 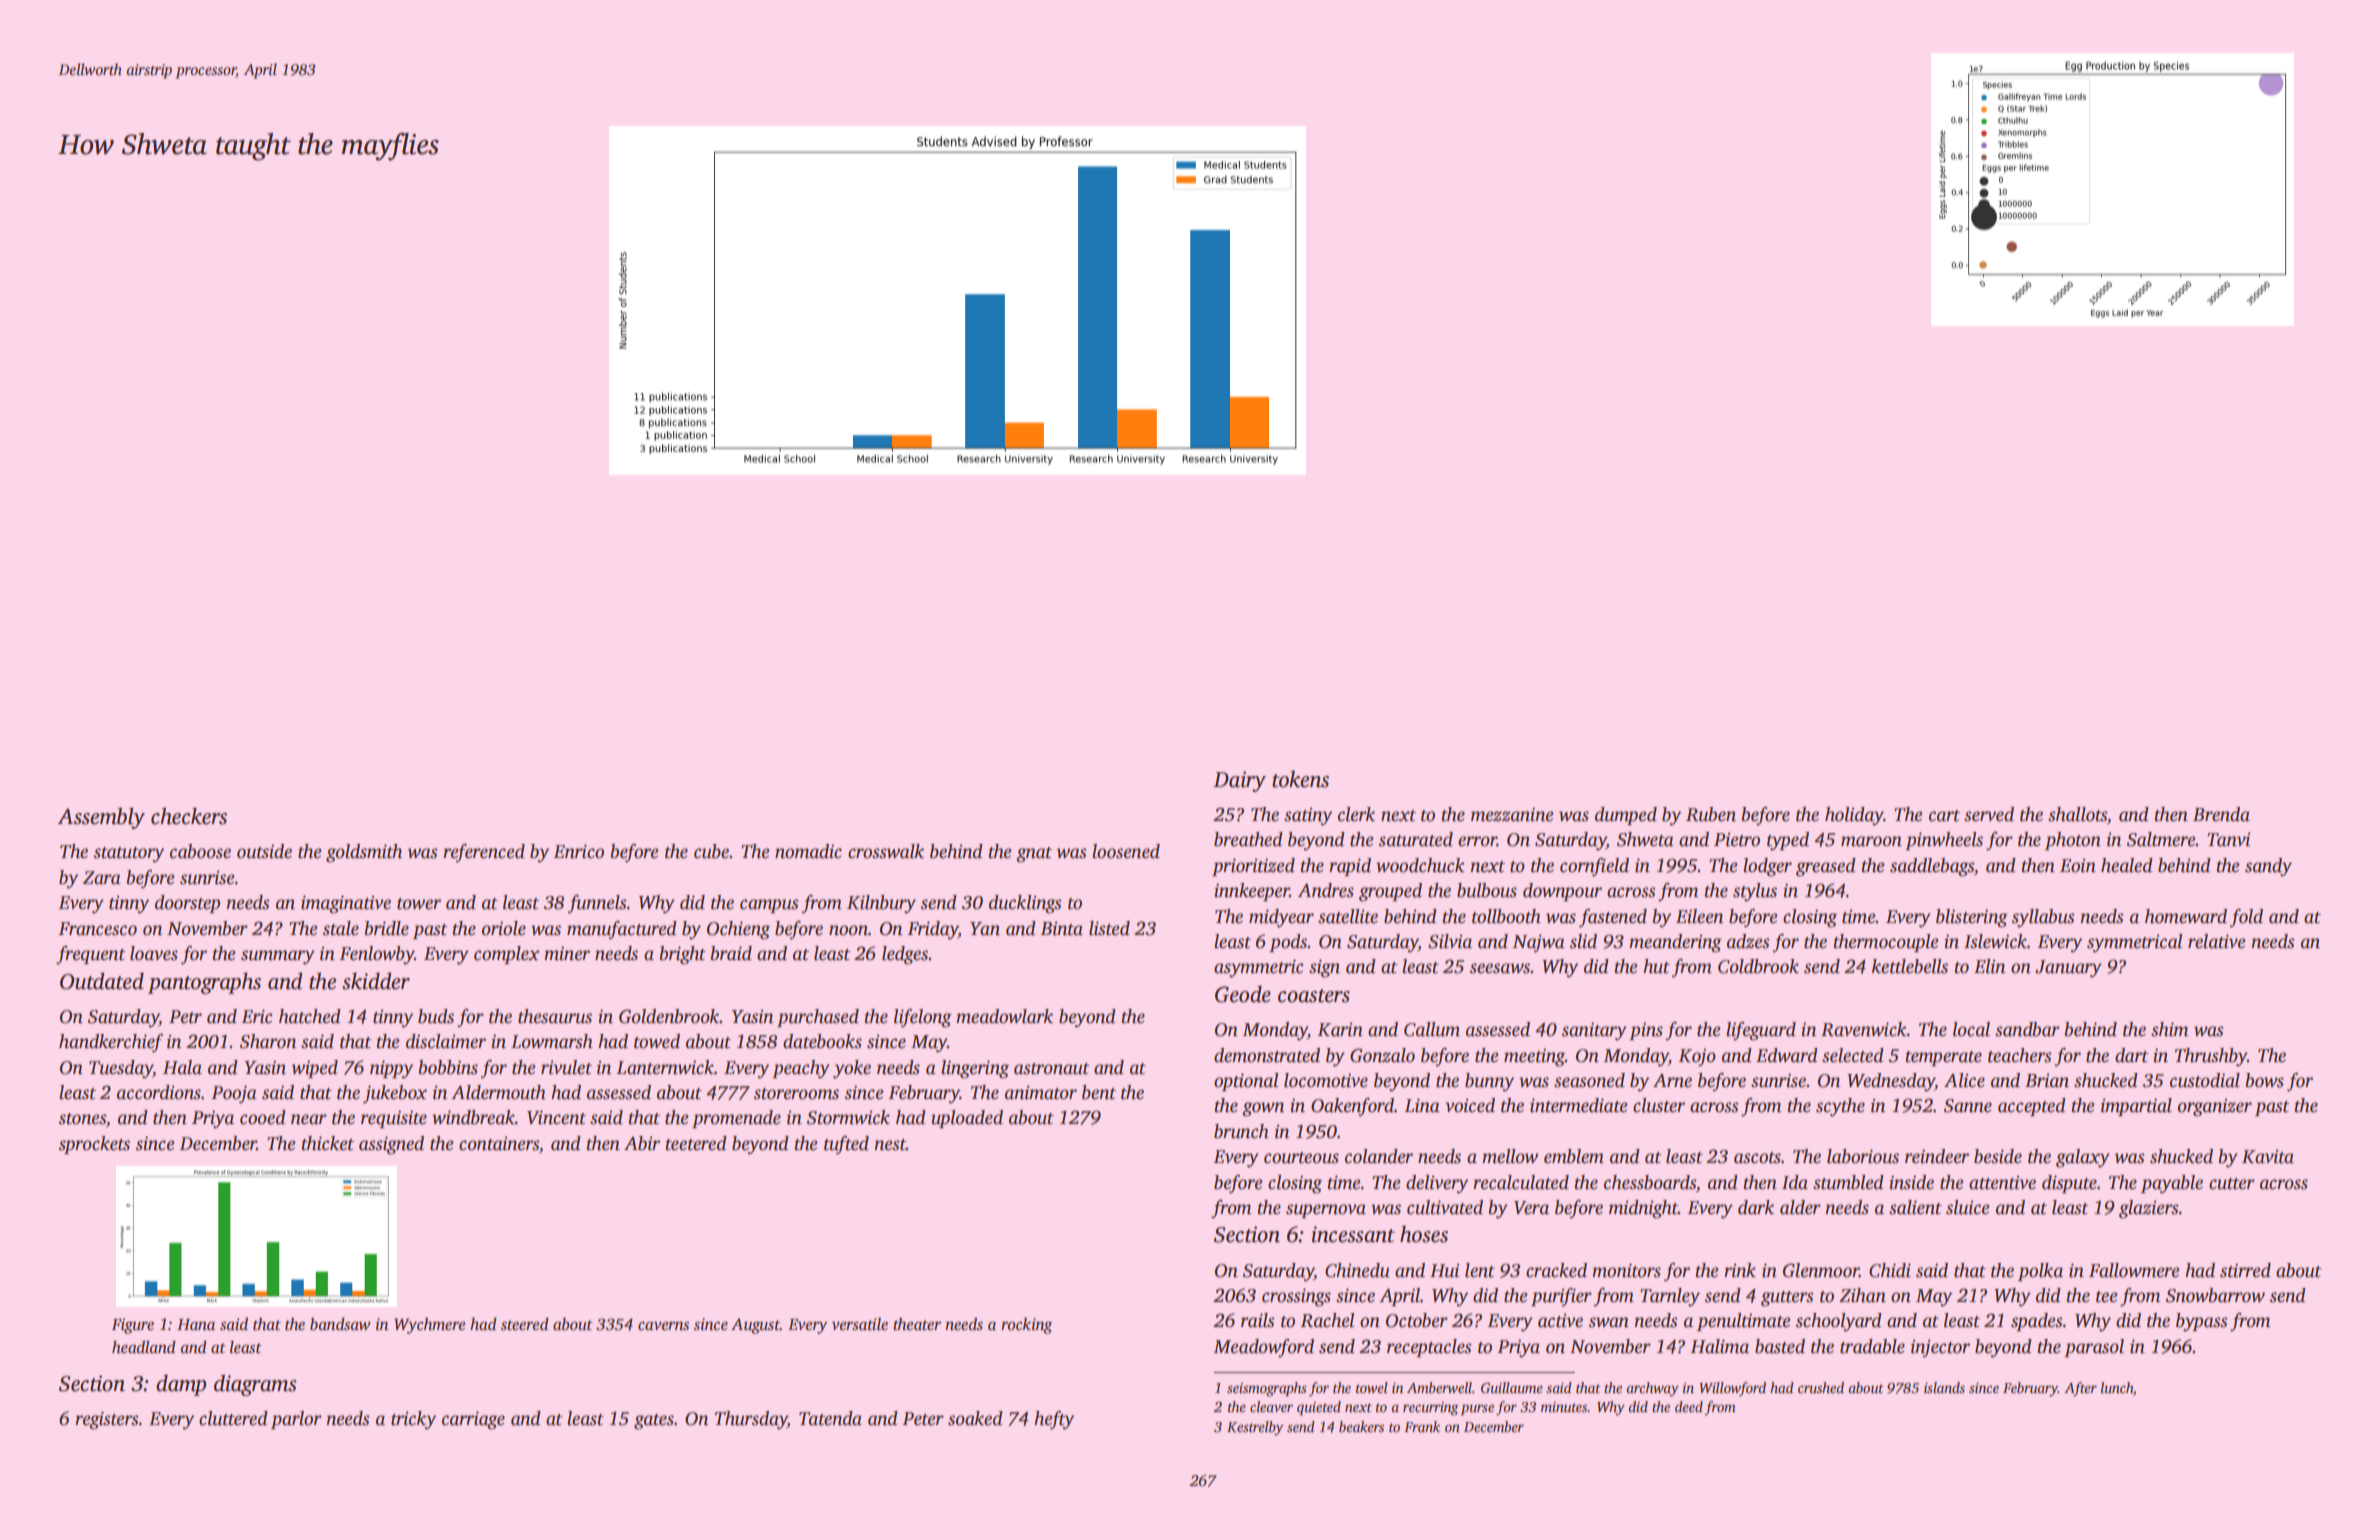 I want to click on deed, so click(x=1689, y=1406).
